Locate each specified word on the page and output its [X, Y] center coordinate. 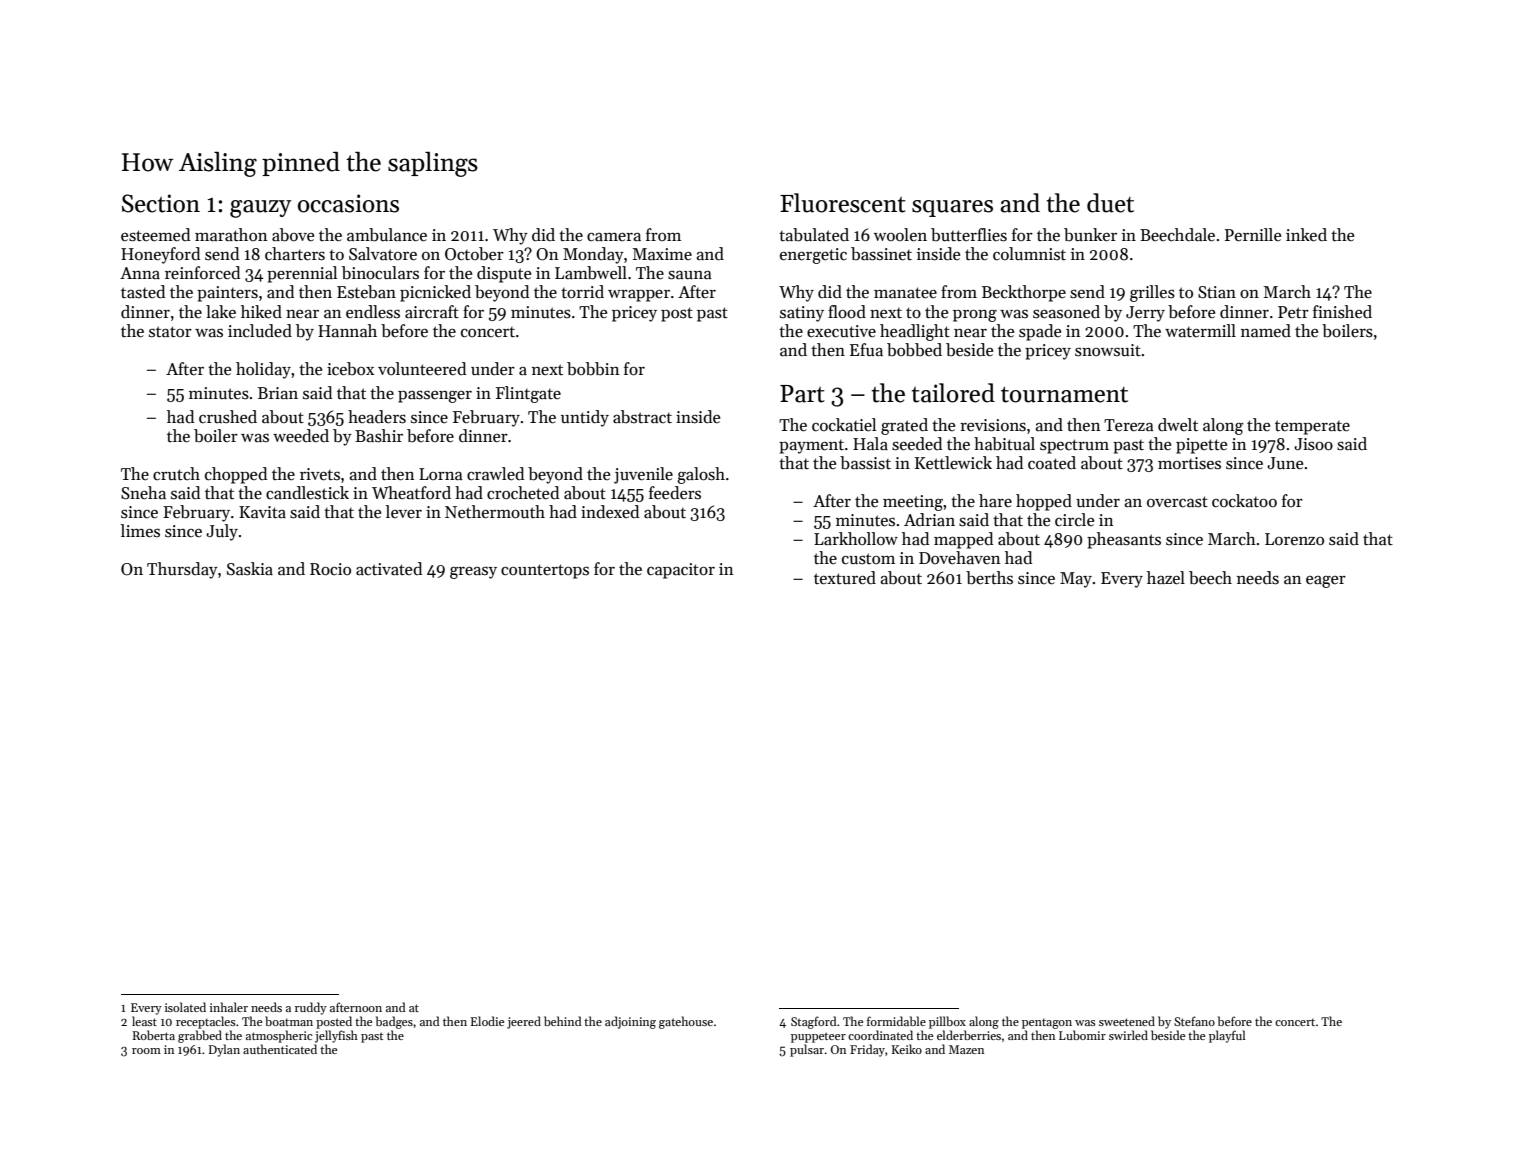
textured [845, 578]
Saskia [250, 569]
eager [1326, 582]
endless [373, 312]
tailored [953, 393]
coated [1052, 463]
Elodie [487, 1021]
